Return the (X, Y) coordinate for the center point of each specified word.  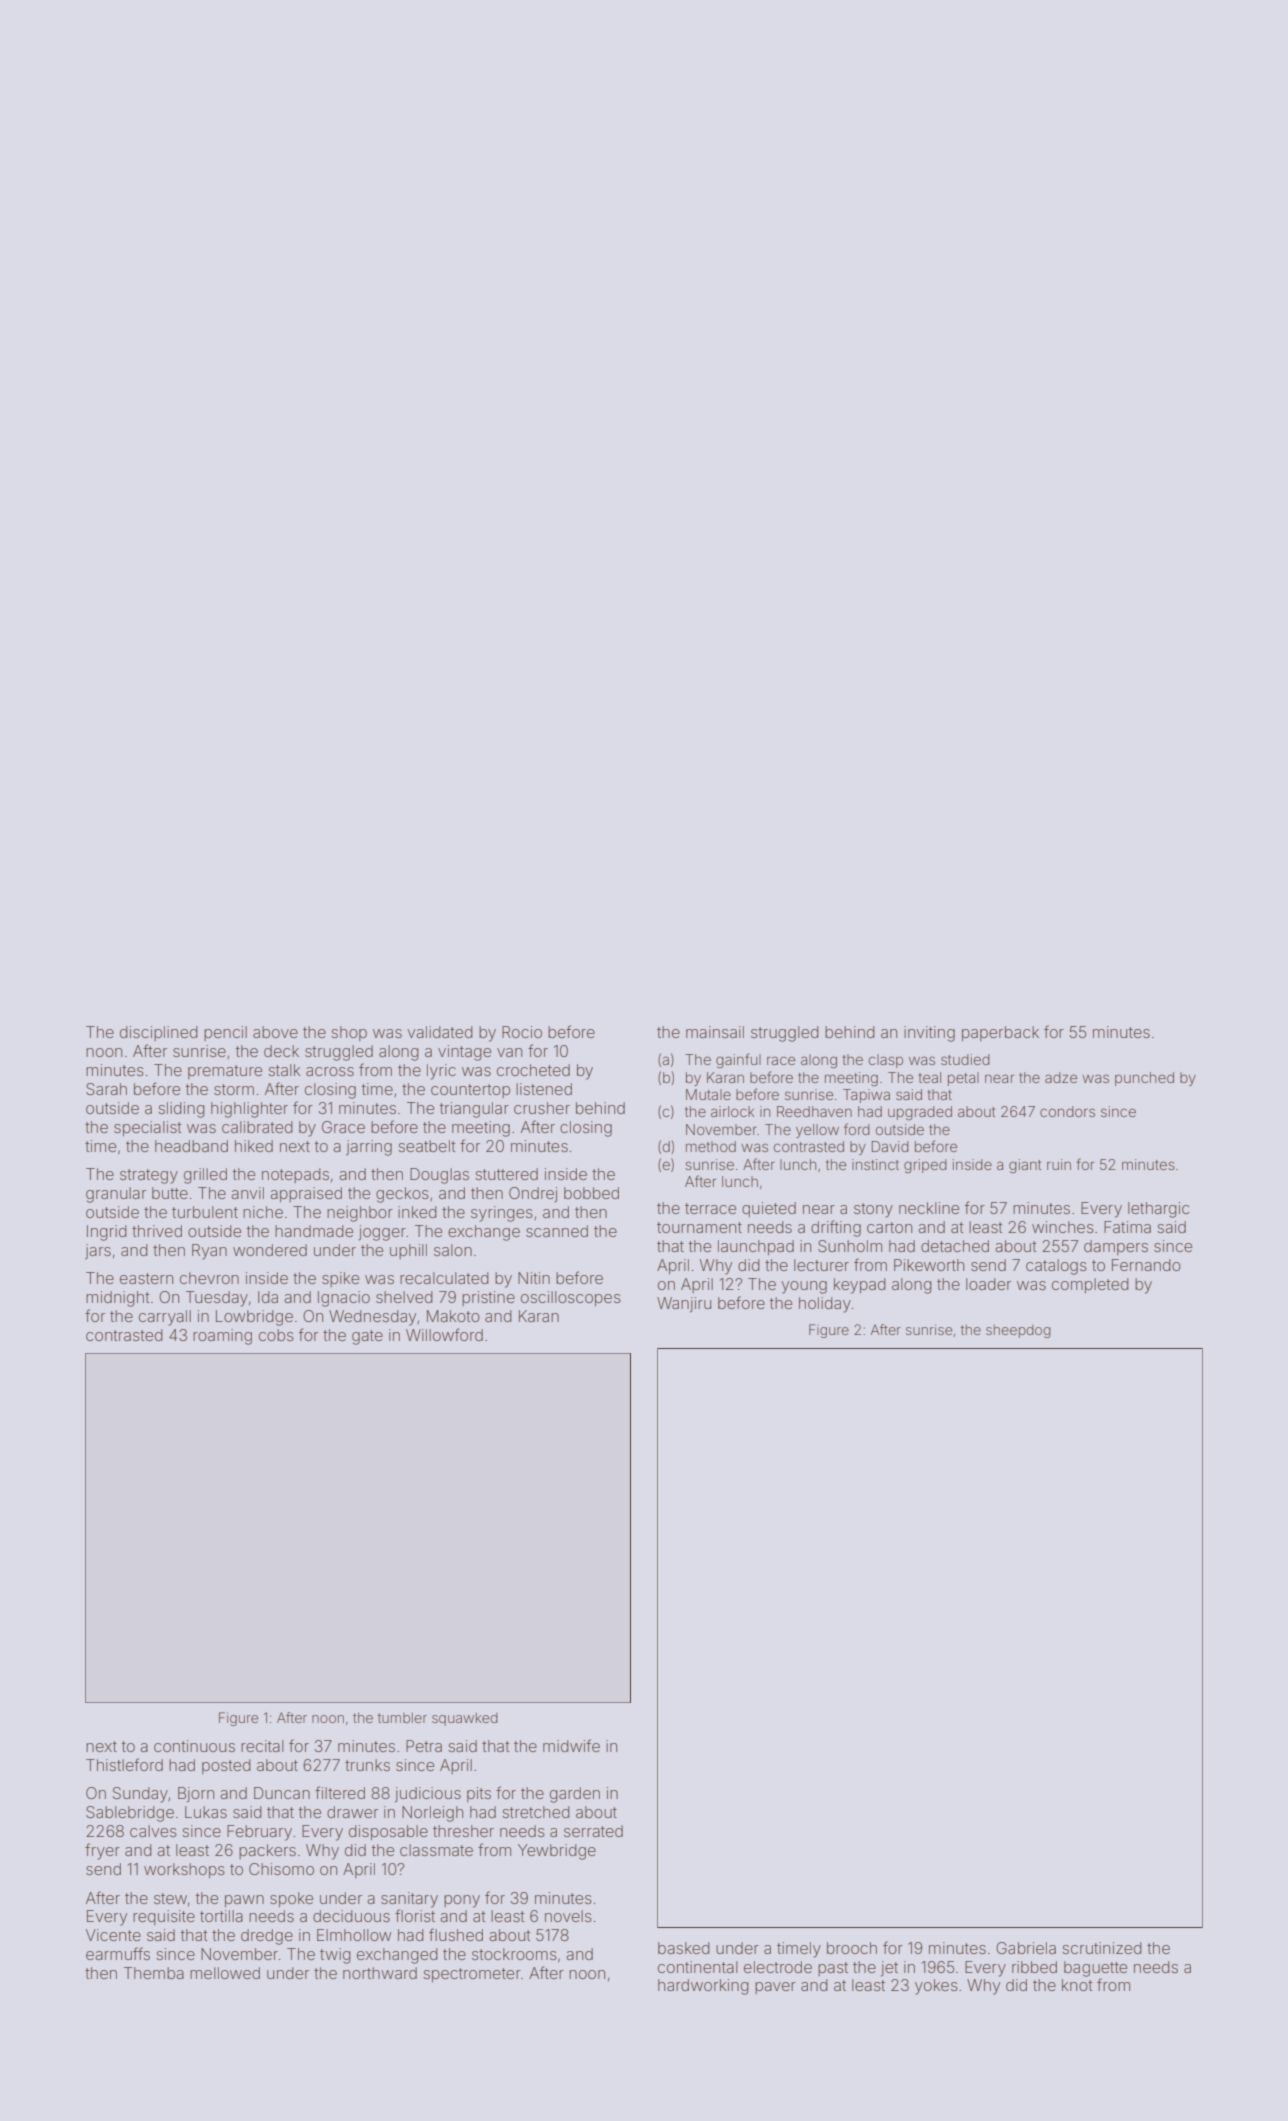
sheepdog (1018, 1331)
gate (367, 1337)
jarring (369, 1148)
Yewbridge (557, 1852)
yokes (936, 1987)
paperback (1000, 1033)
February (259, 1833)
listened (544, 1089)
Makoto (453, 1316)
